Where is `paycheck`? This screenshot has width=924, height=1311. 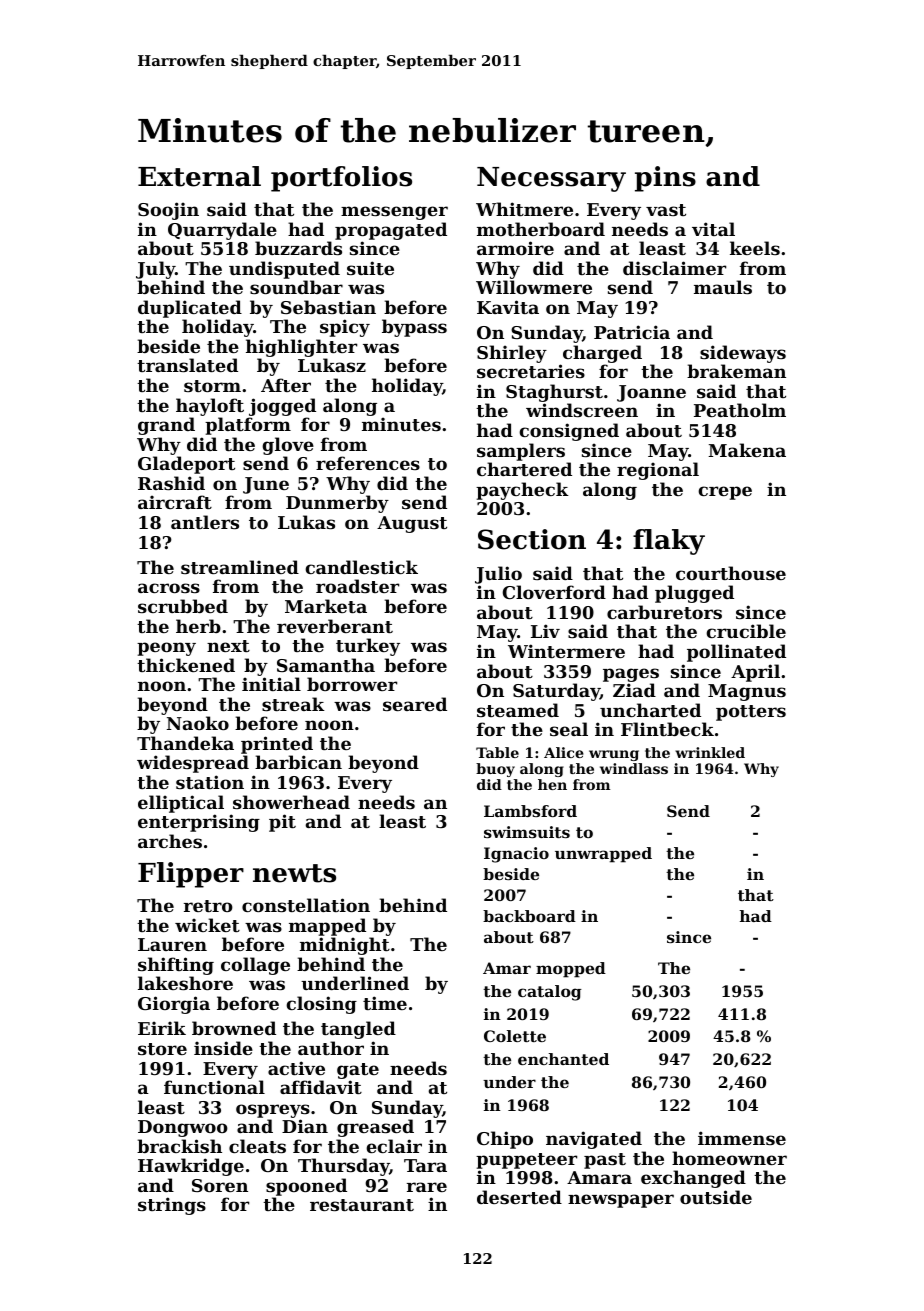
paycheck is located at coordinates (522, 491).
